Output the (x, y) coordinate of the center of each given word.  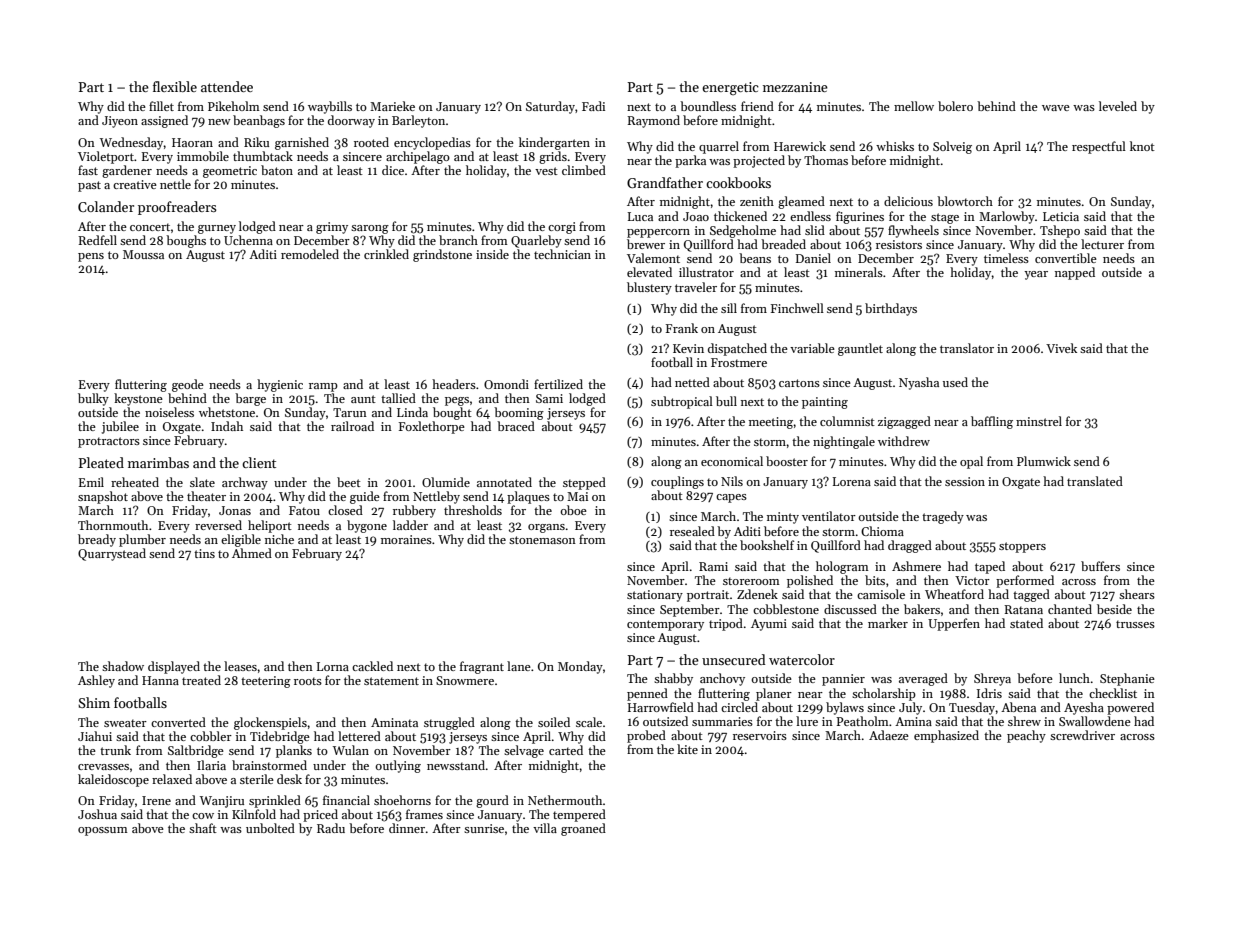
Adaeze (889, 735)
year (1036, 275)
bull (726, 401)
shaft (203, 828)
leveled (1118, 106)
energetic (730, 88)
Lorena (852, 481)
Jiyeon (120, 122)
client (259, 462)
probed (646, 736)
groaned (583, 829)
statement (391, 681)
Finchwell (797, 308)
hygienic (280, 385)
